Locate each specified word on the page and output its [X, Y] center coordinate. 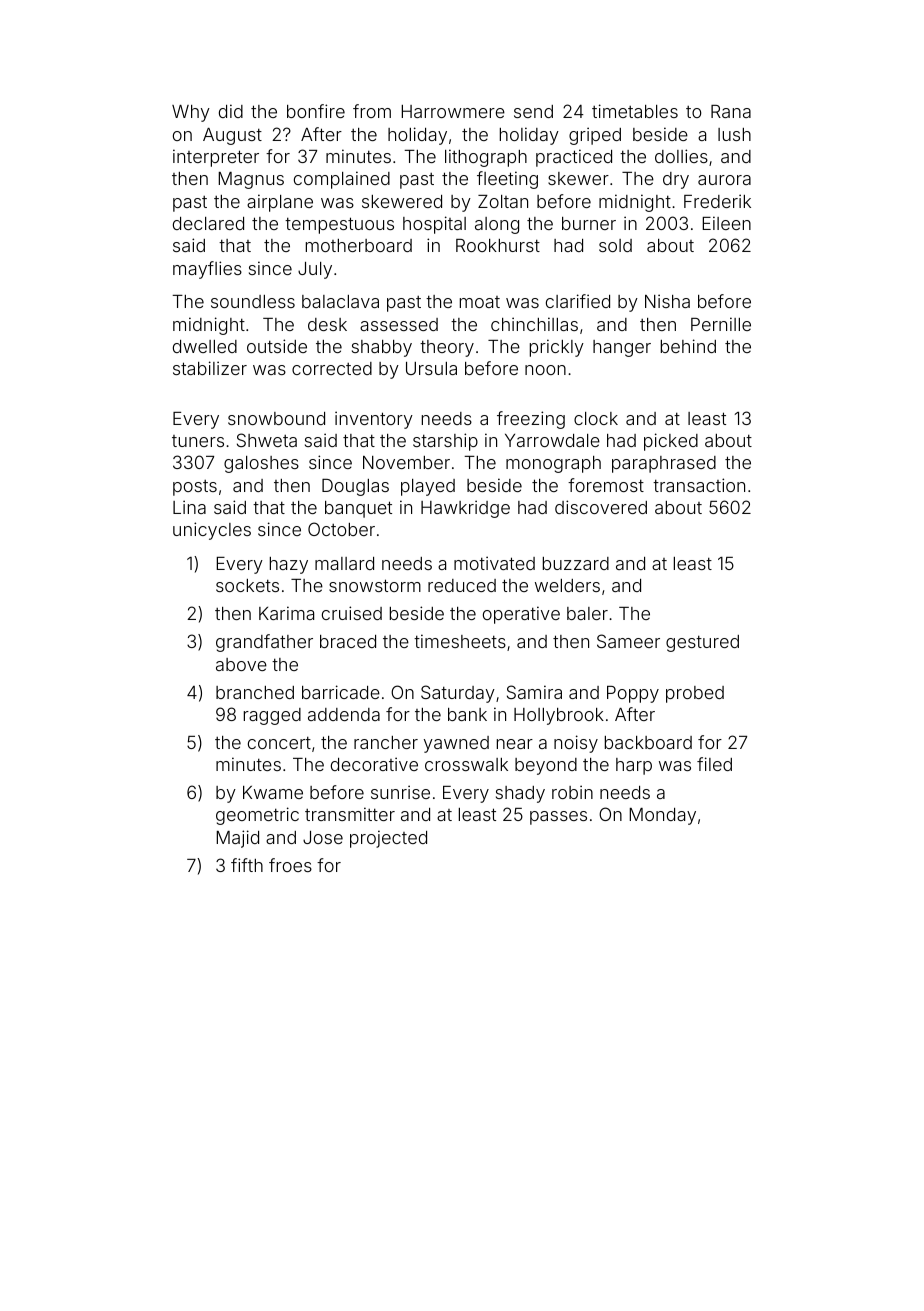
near [515, 744]
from [372, 111]
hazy [289, 565]
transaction [699, 485]
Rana [731, 111]
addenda [344, 714]
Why [191, 113]
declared [208, 223]
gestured [702, 643]
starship [445, 442]
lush [734, 134]
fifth [247, 865]
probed [695, 694]
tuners [198, 441]
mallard [344, 563]
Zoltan [503, 201]
